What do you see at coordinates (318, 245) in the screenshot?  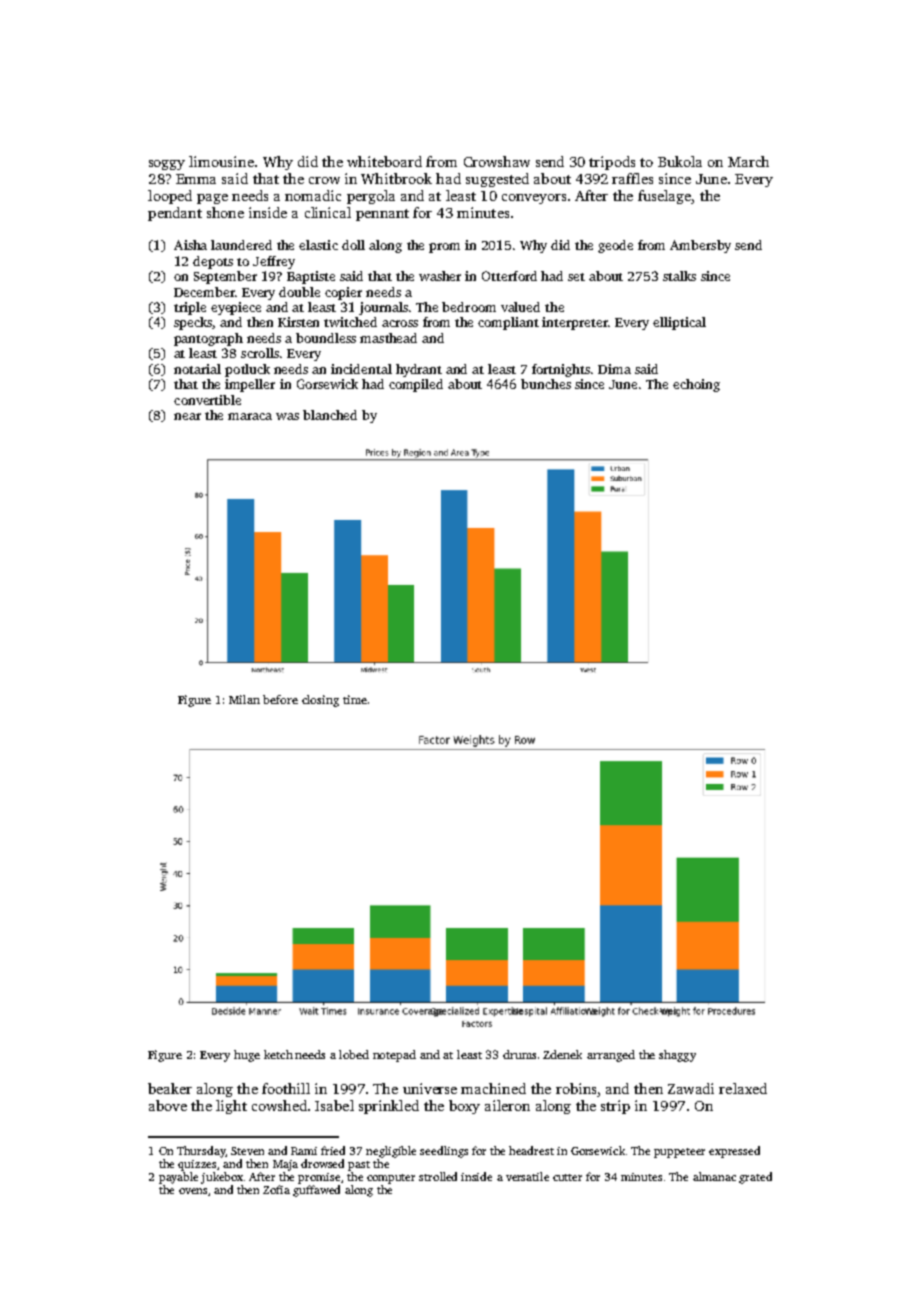 I see `elastic` at bounding box center [318, 245].
